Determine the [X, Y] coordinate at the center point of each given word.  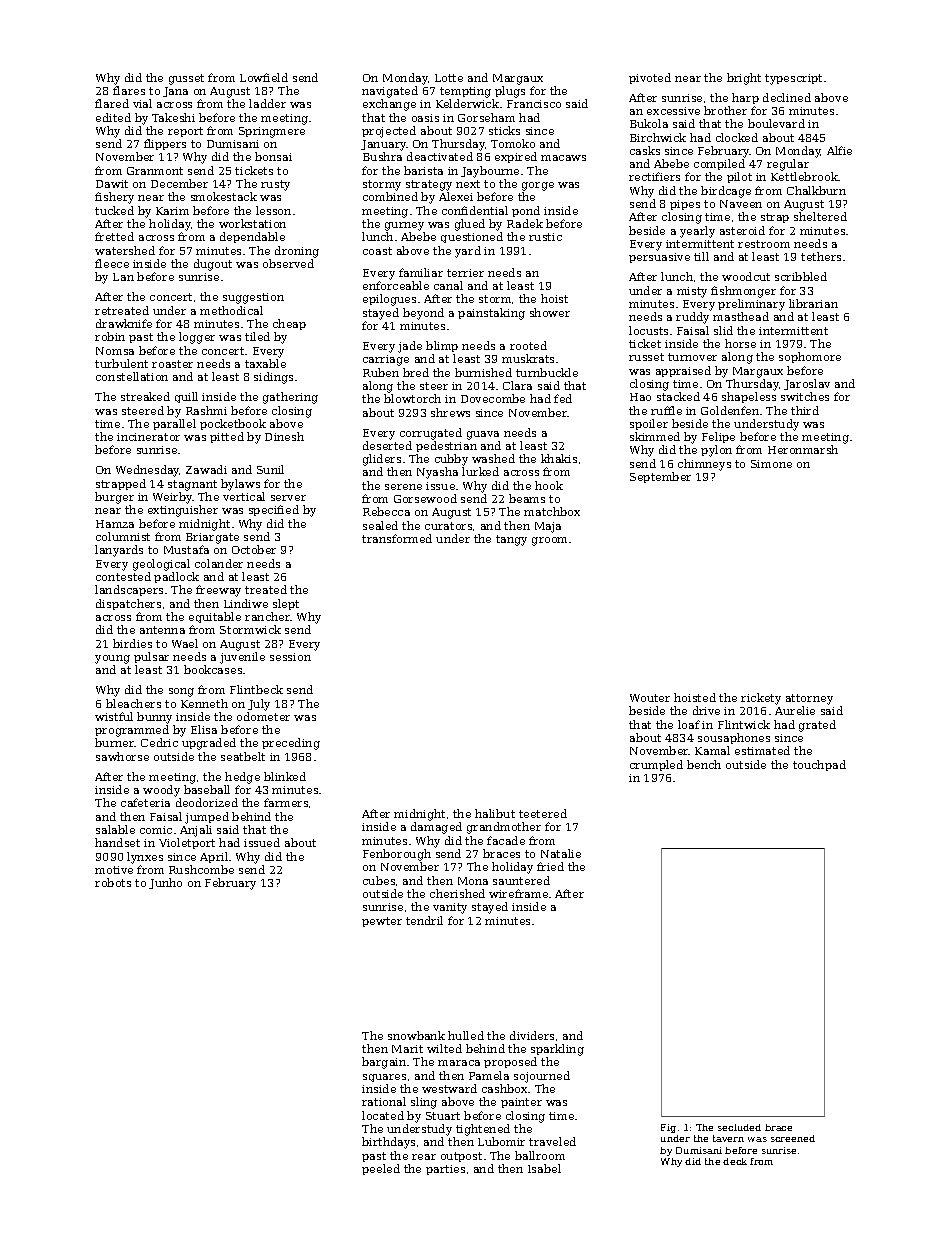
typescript [793, 79]
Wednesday [148, 471]
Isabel [544, 1168]
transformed [397, 538]
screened [793, 1138]
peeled [381, 1169]
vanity [450, 908]
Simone [771, 464]
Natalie [561, 853]
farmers [286, 802]
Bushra [382, 156]
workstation [252, 223]
